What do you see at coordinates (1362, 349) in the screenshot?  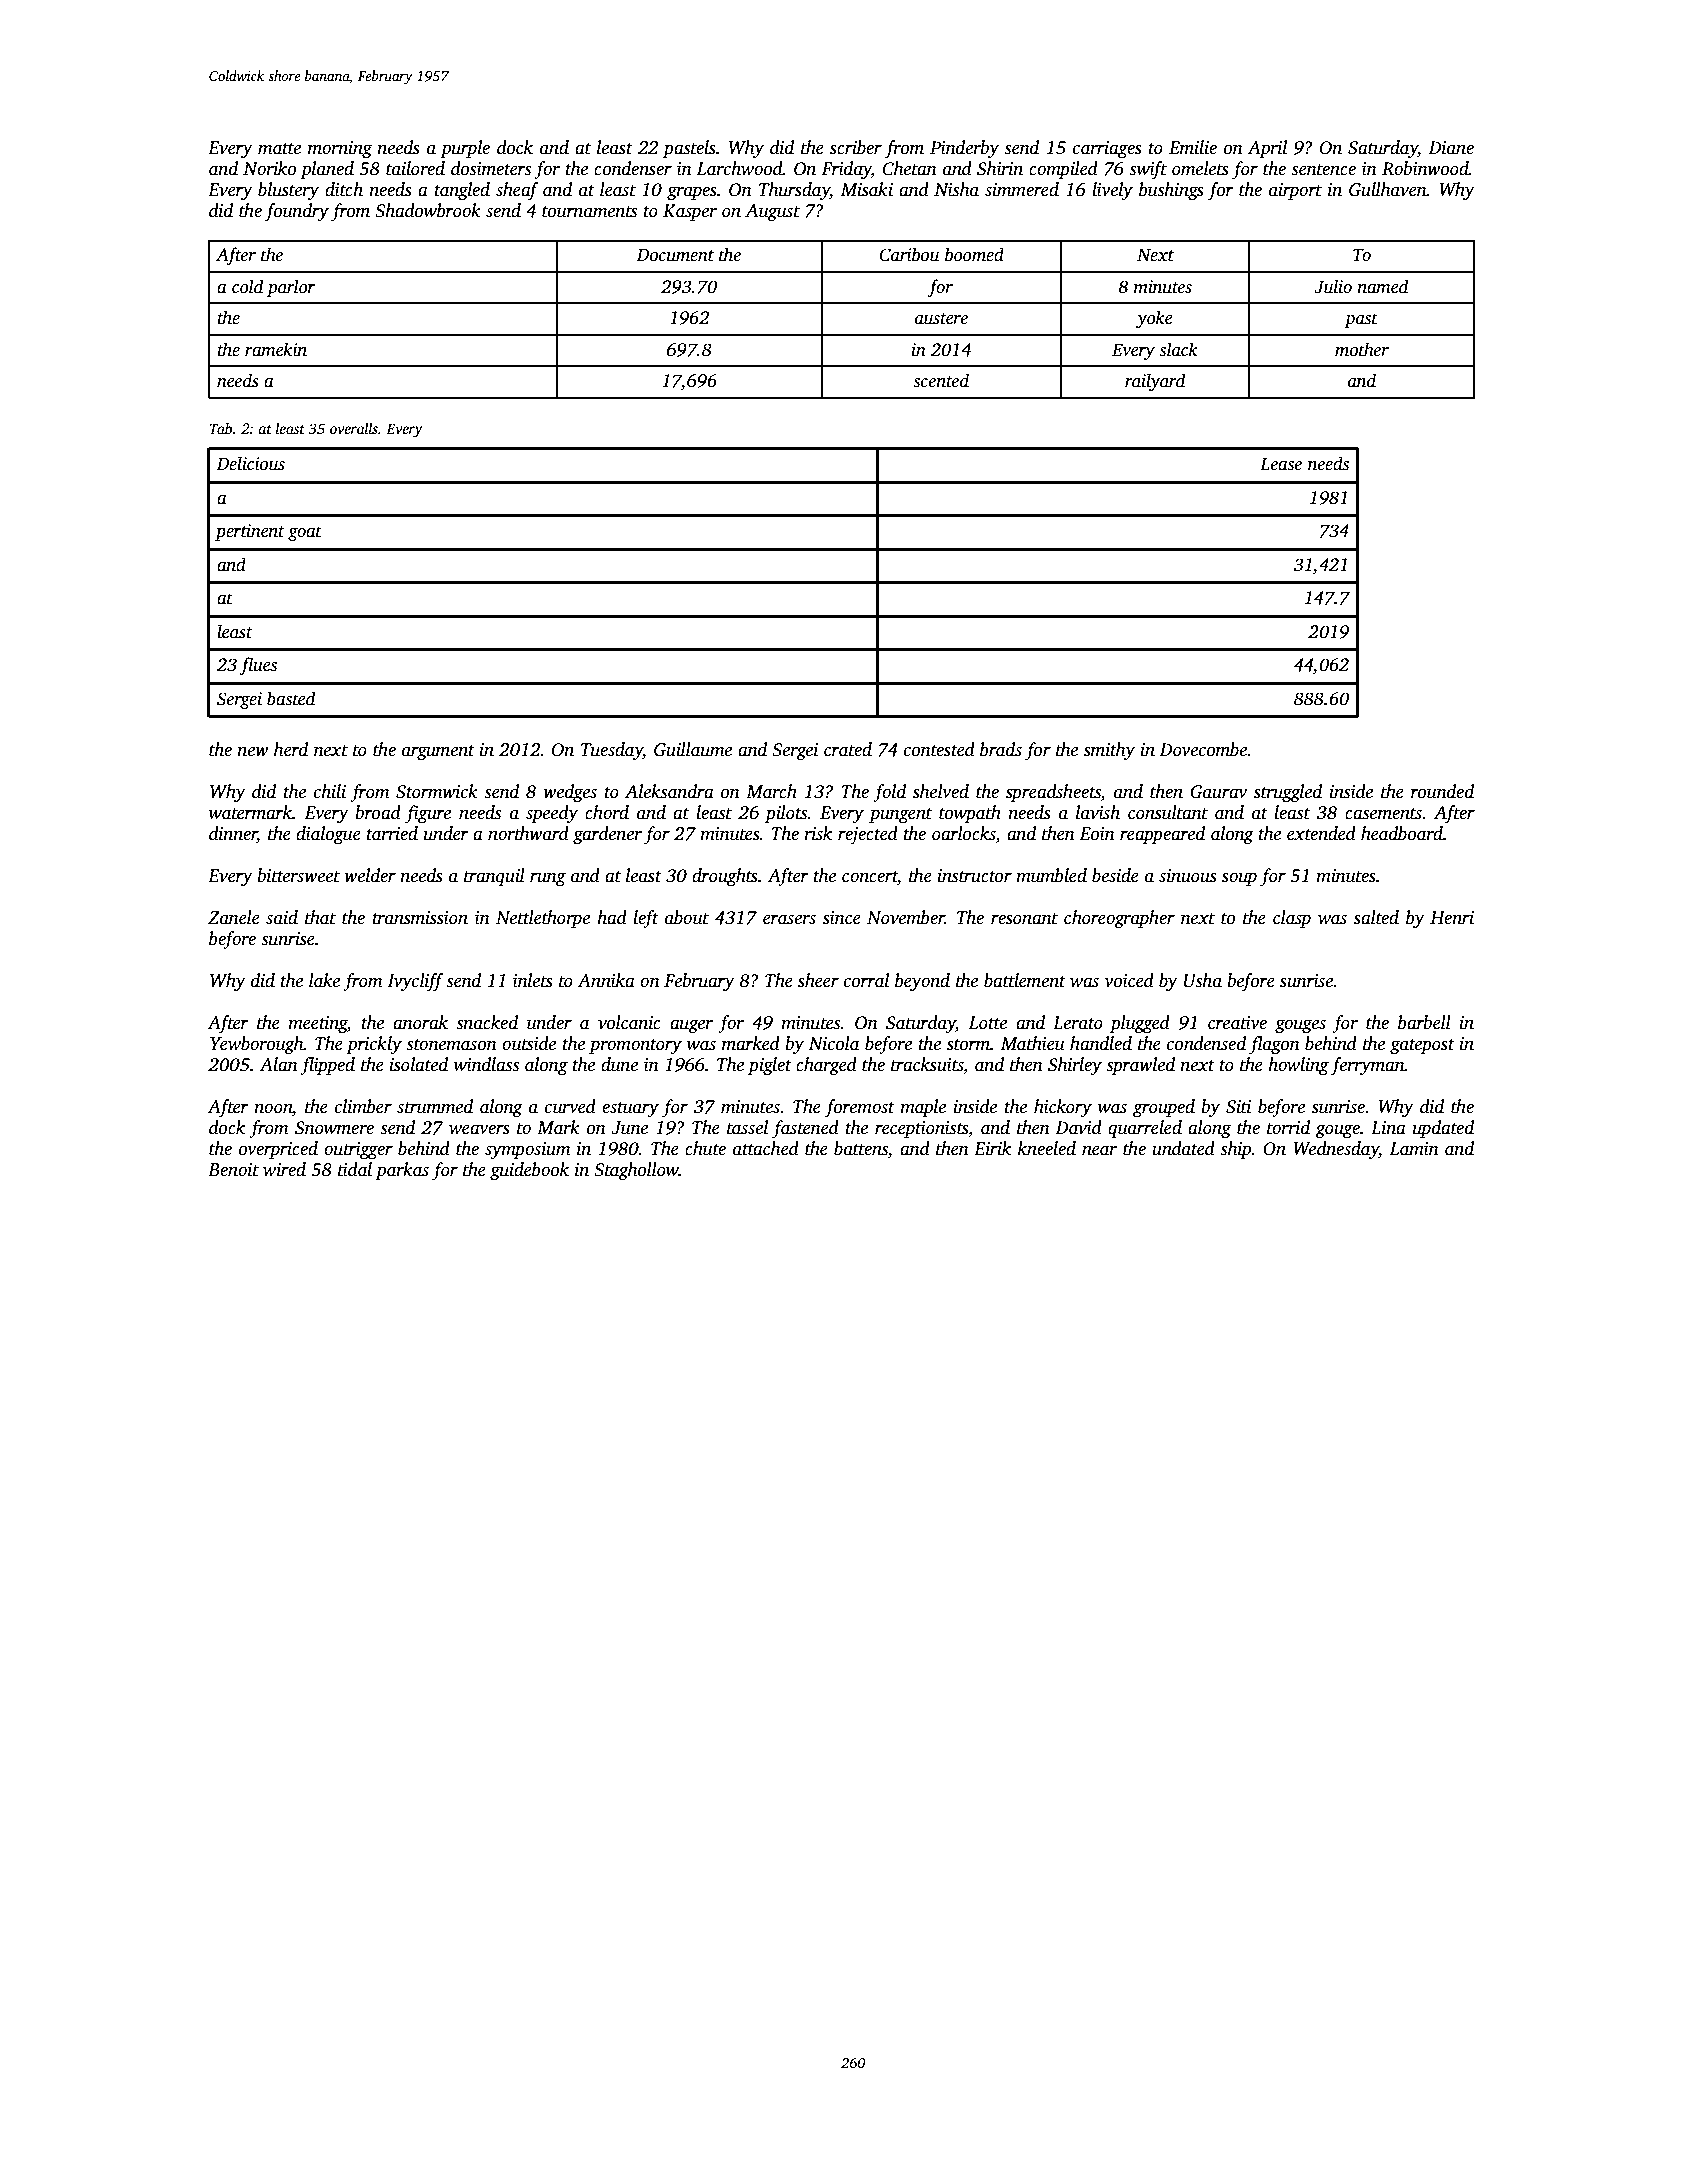 I see `mother` at bounding box center [1362, 349].
